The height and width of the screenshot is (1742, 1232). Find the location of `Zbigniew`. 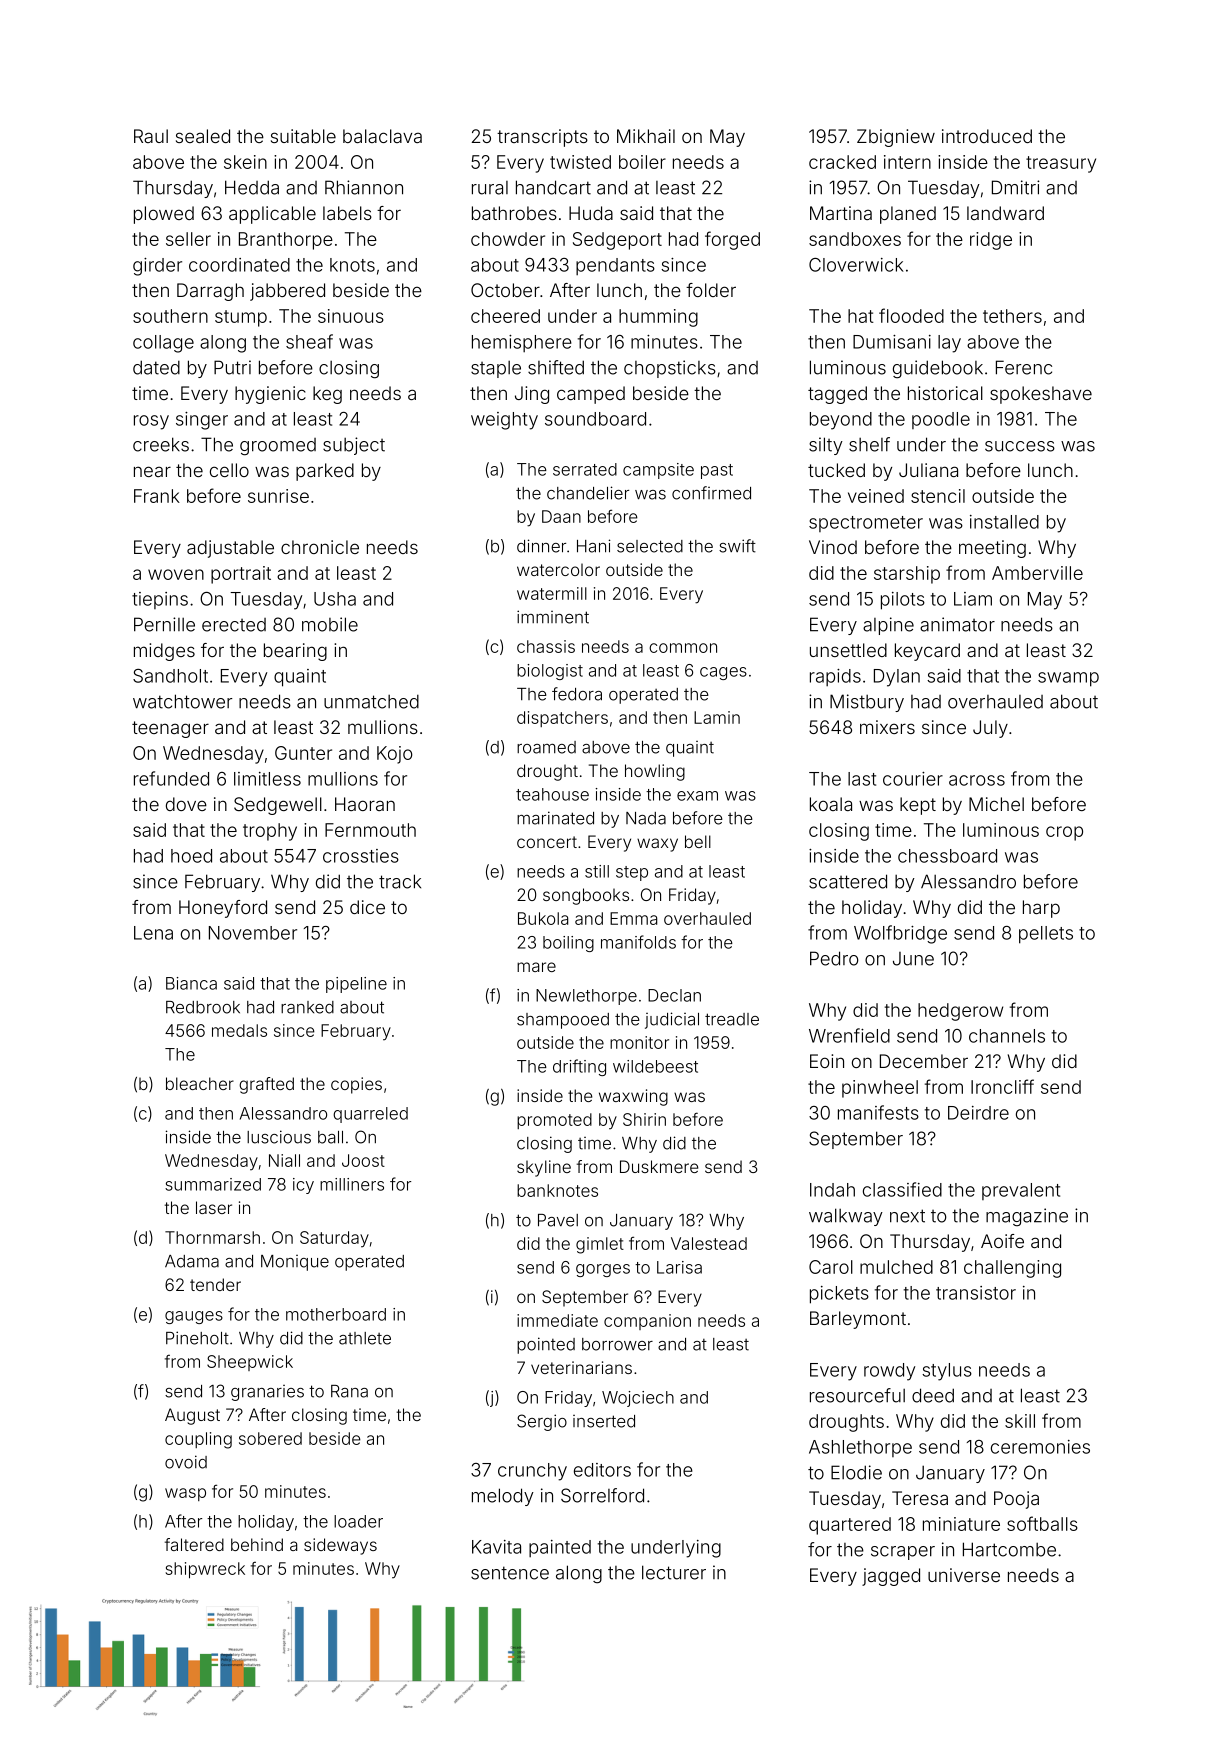

Zbigniew is located at coordinates (896, 138).
